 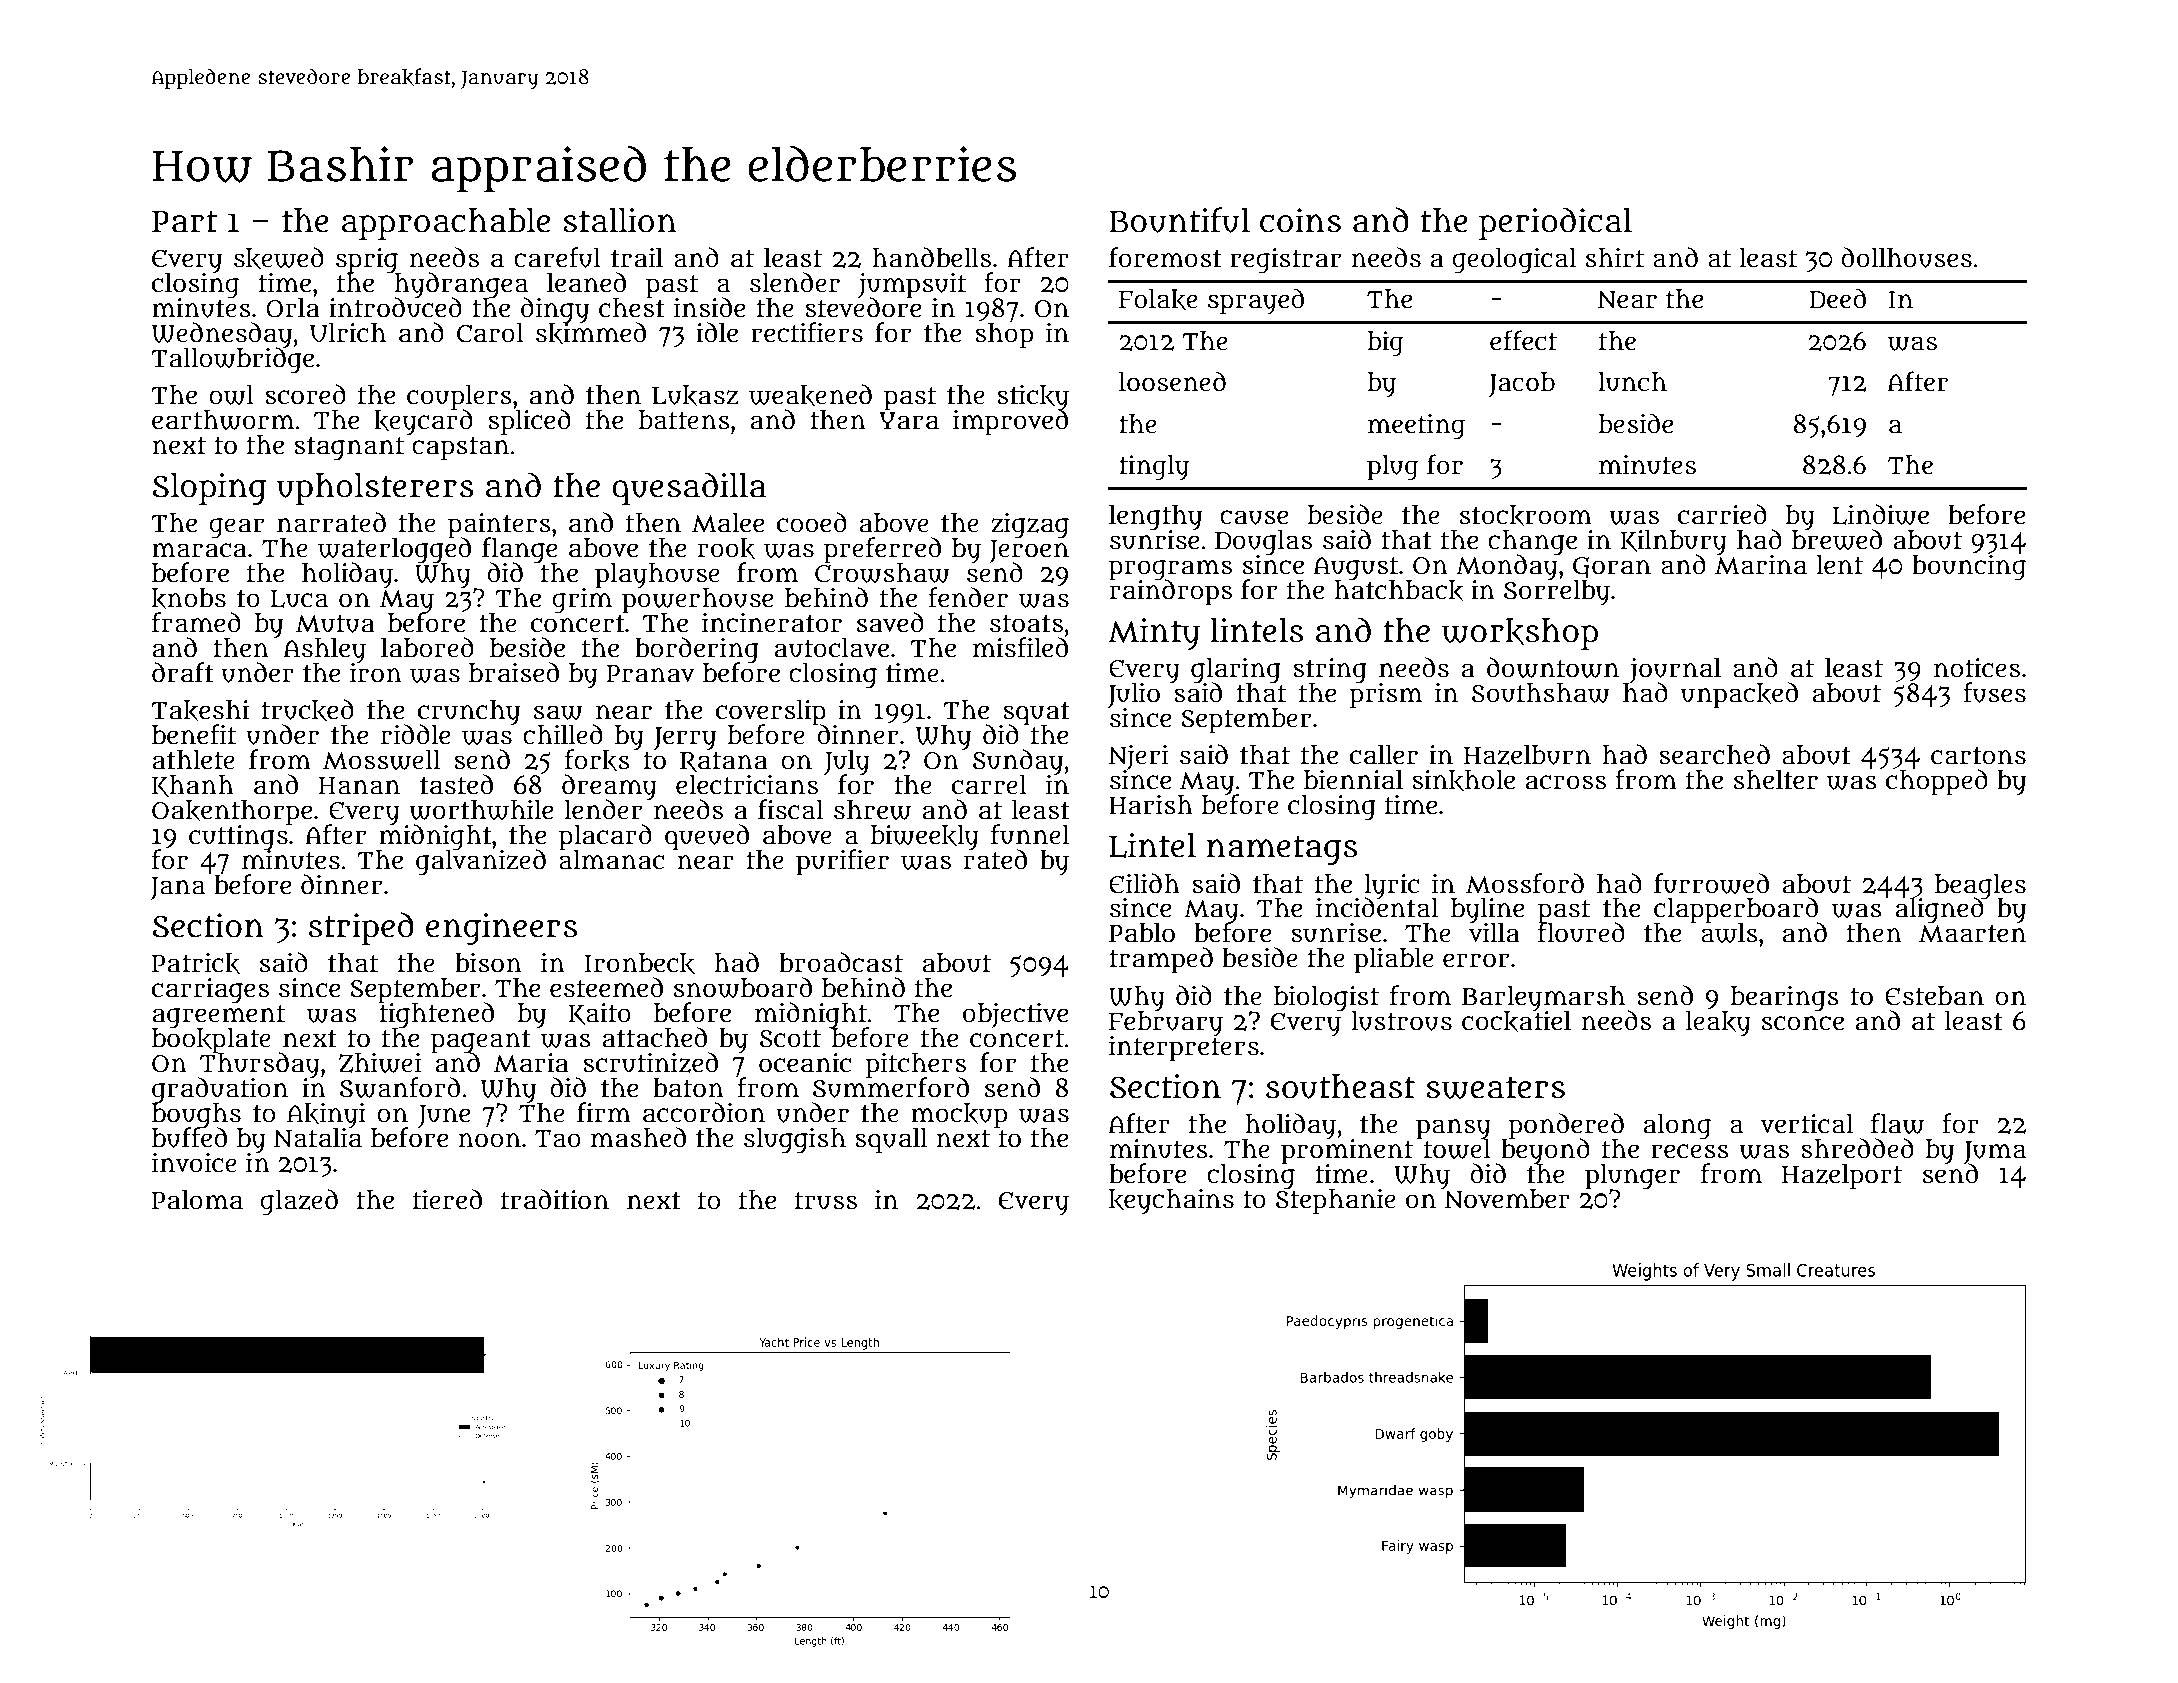 I want to click on stagnant, so click(x=349, y=449).
